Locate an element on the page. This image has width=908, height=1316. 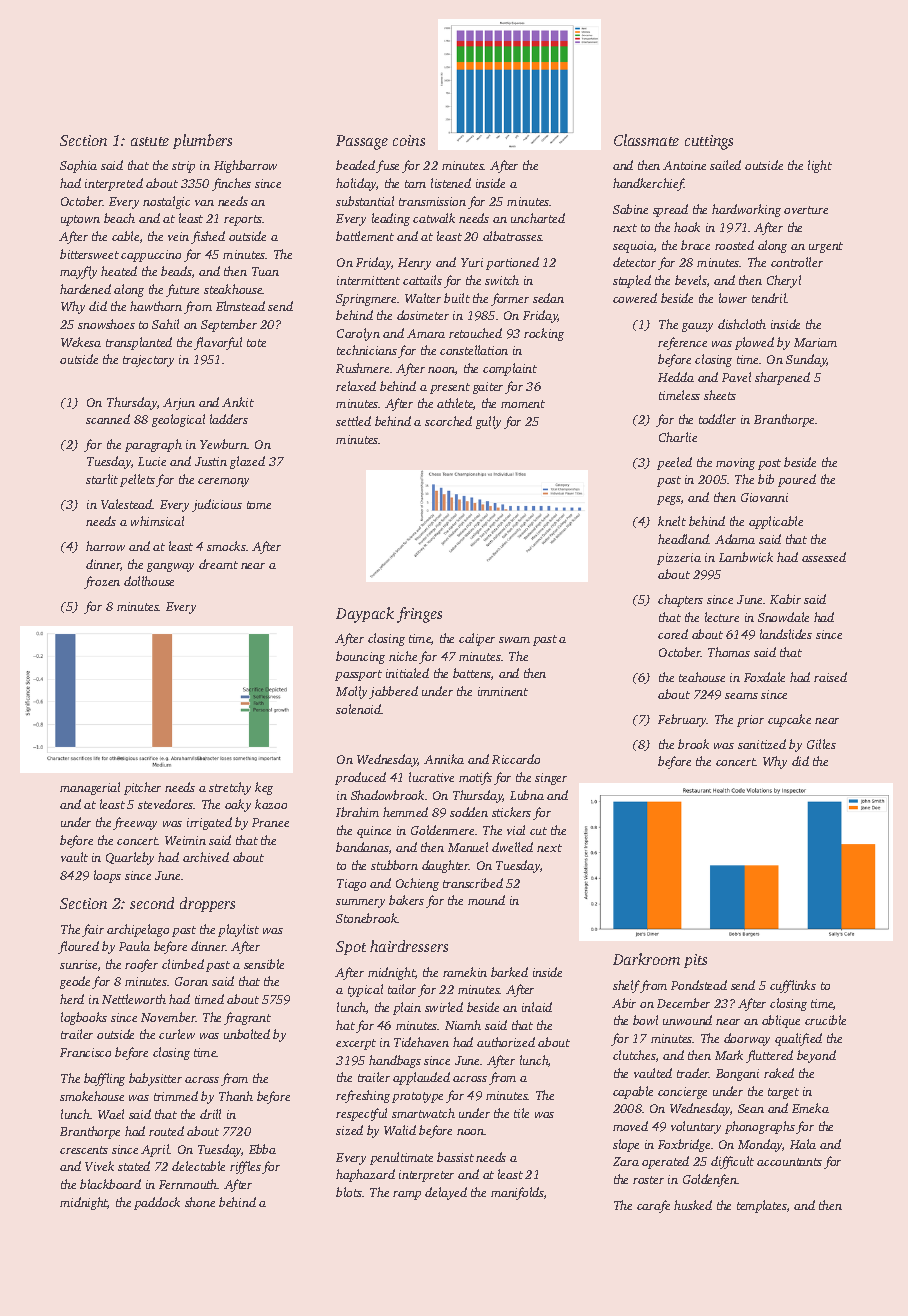
finches is located at coordinates (231, 184).
